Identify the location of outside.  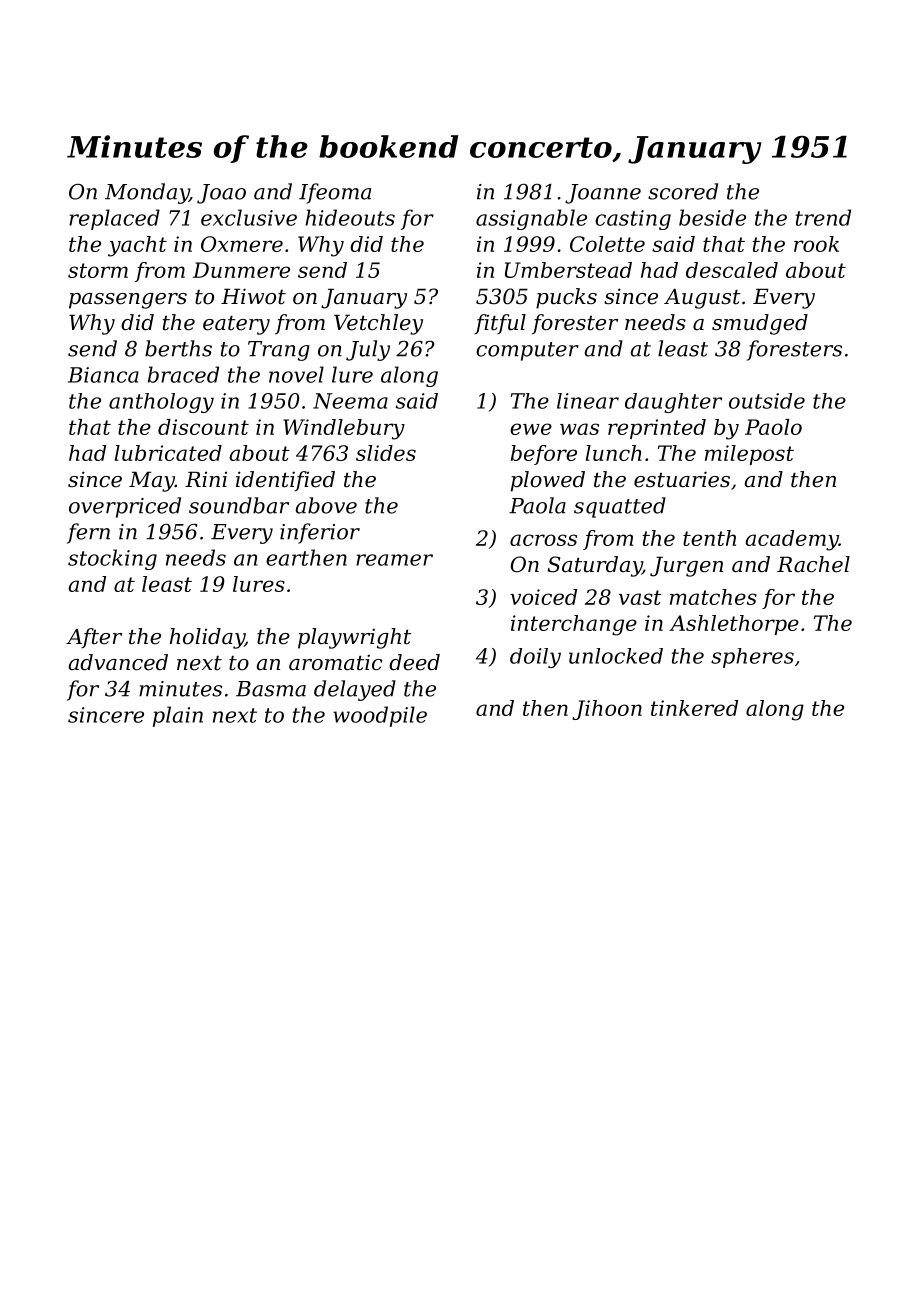
(767, 401).
